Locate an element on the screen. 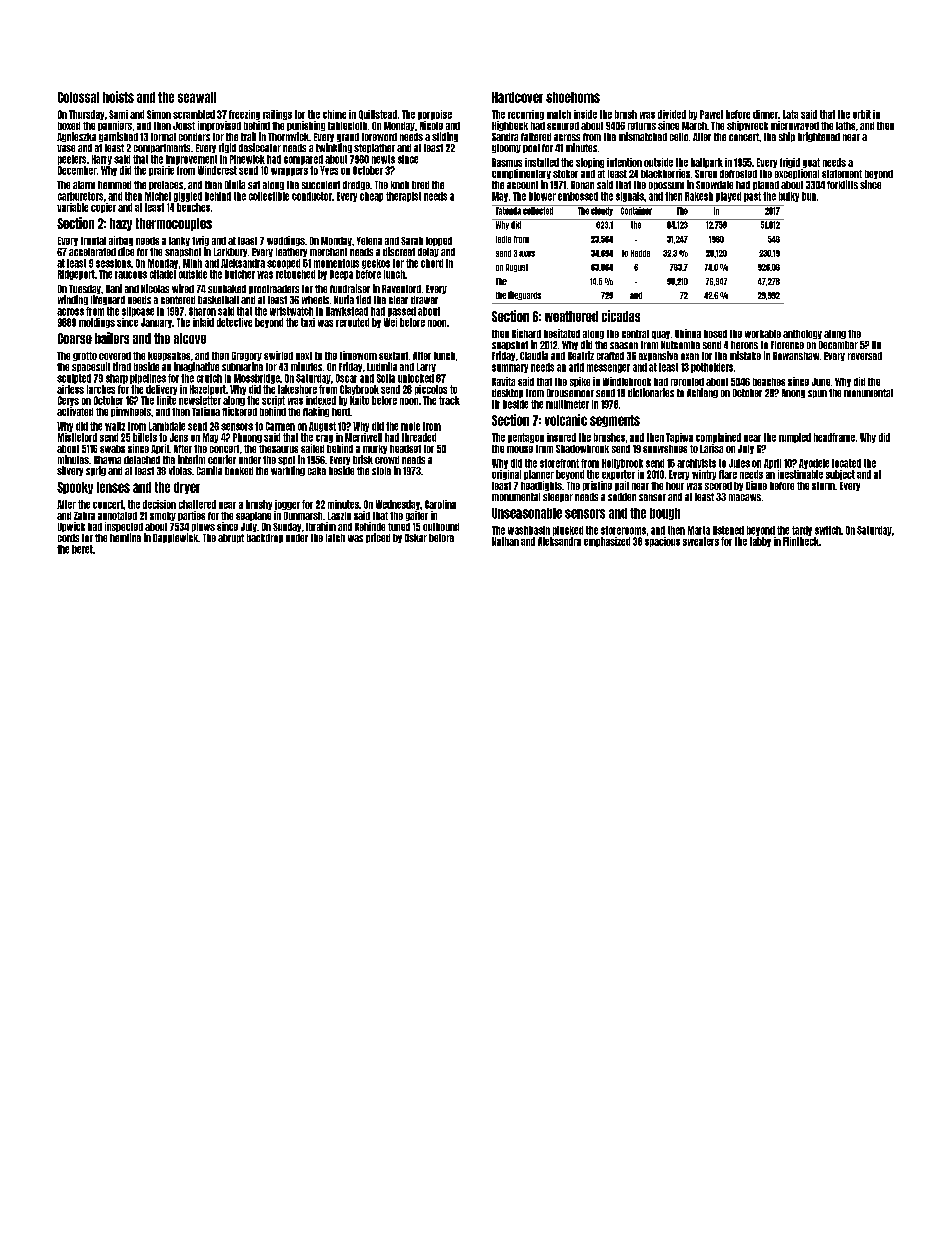  mole is located at coordinates (410, 426).
